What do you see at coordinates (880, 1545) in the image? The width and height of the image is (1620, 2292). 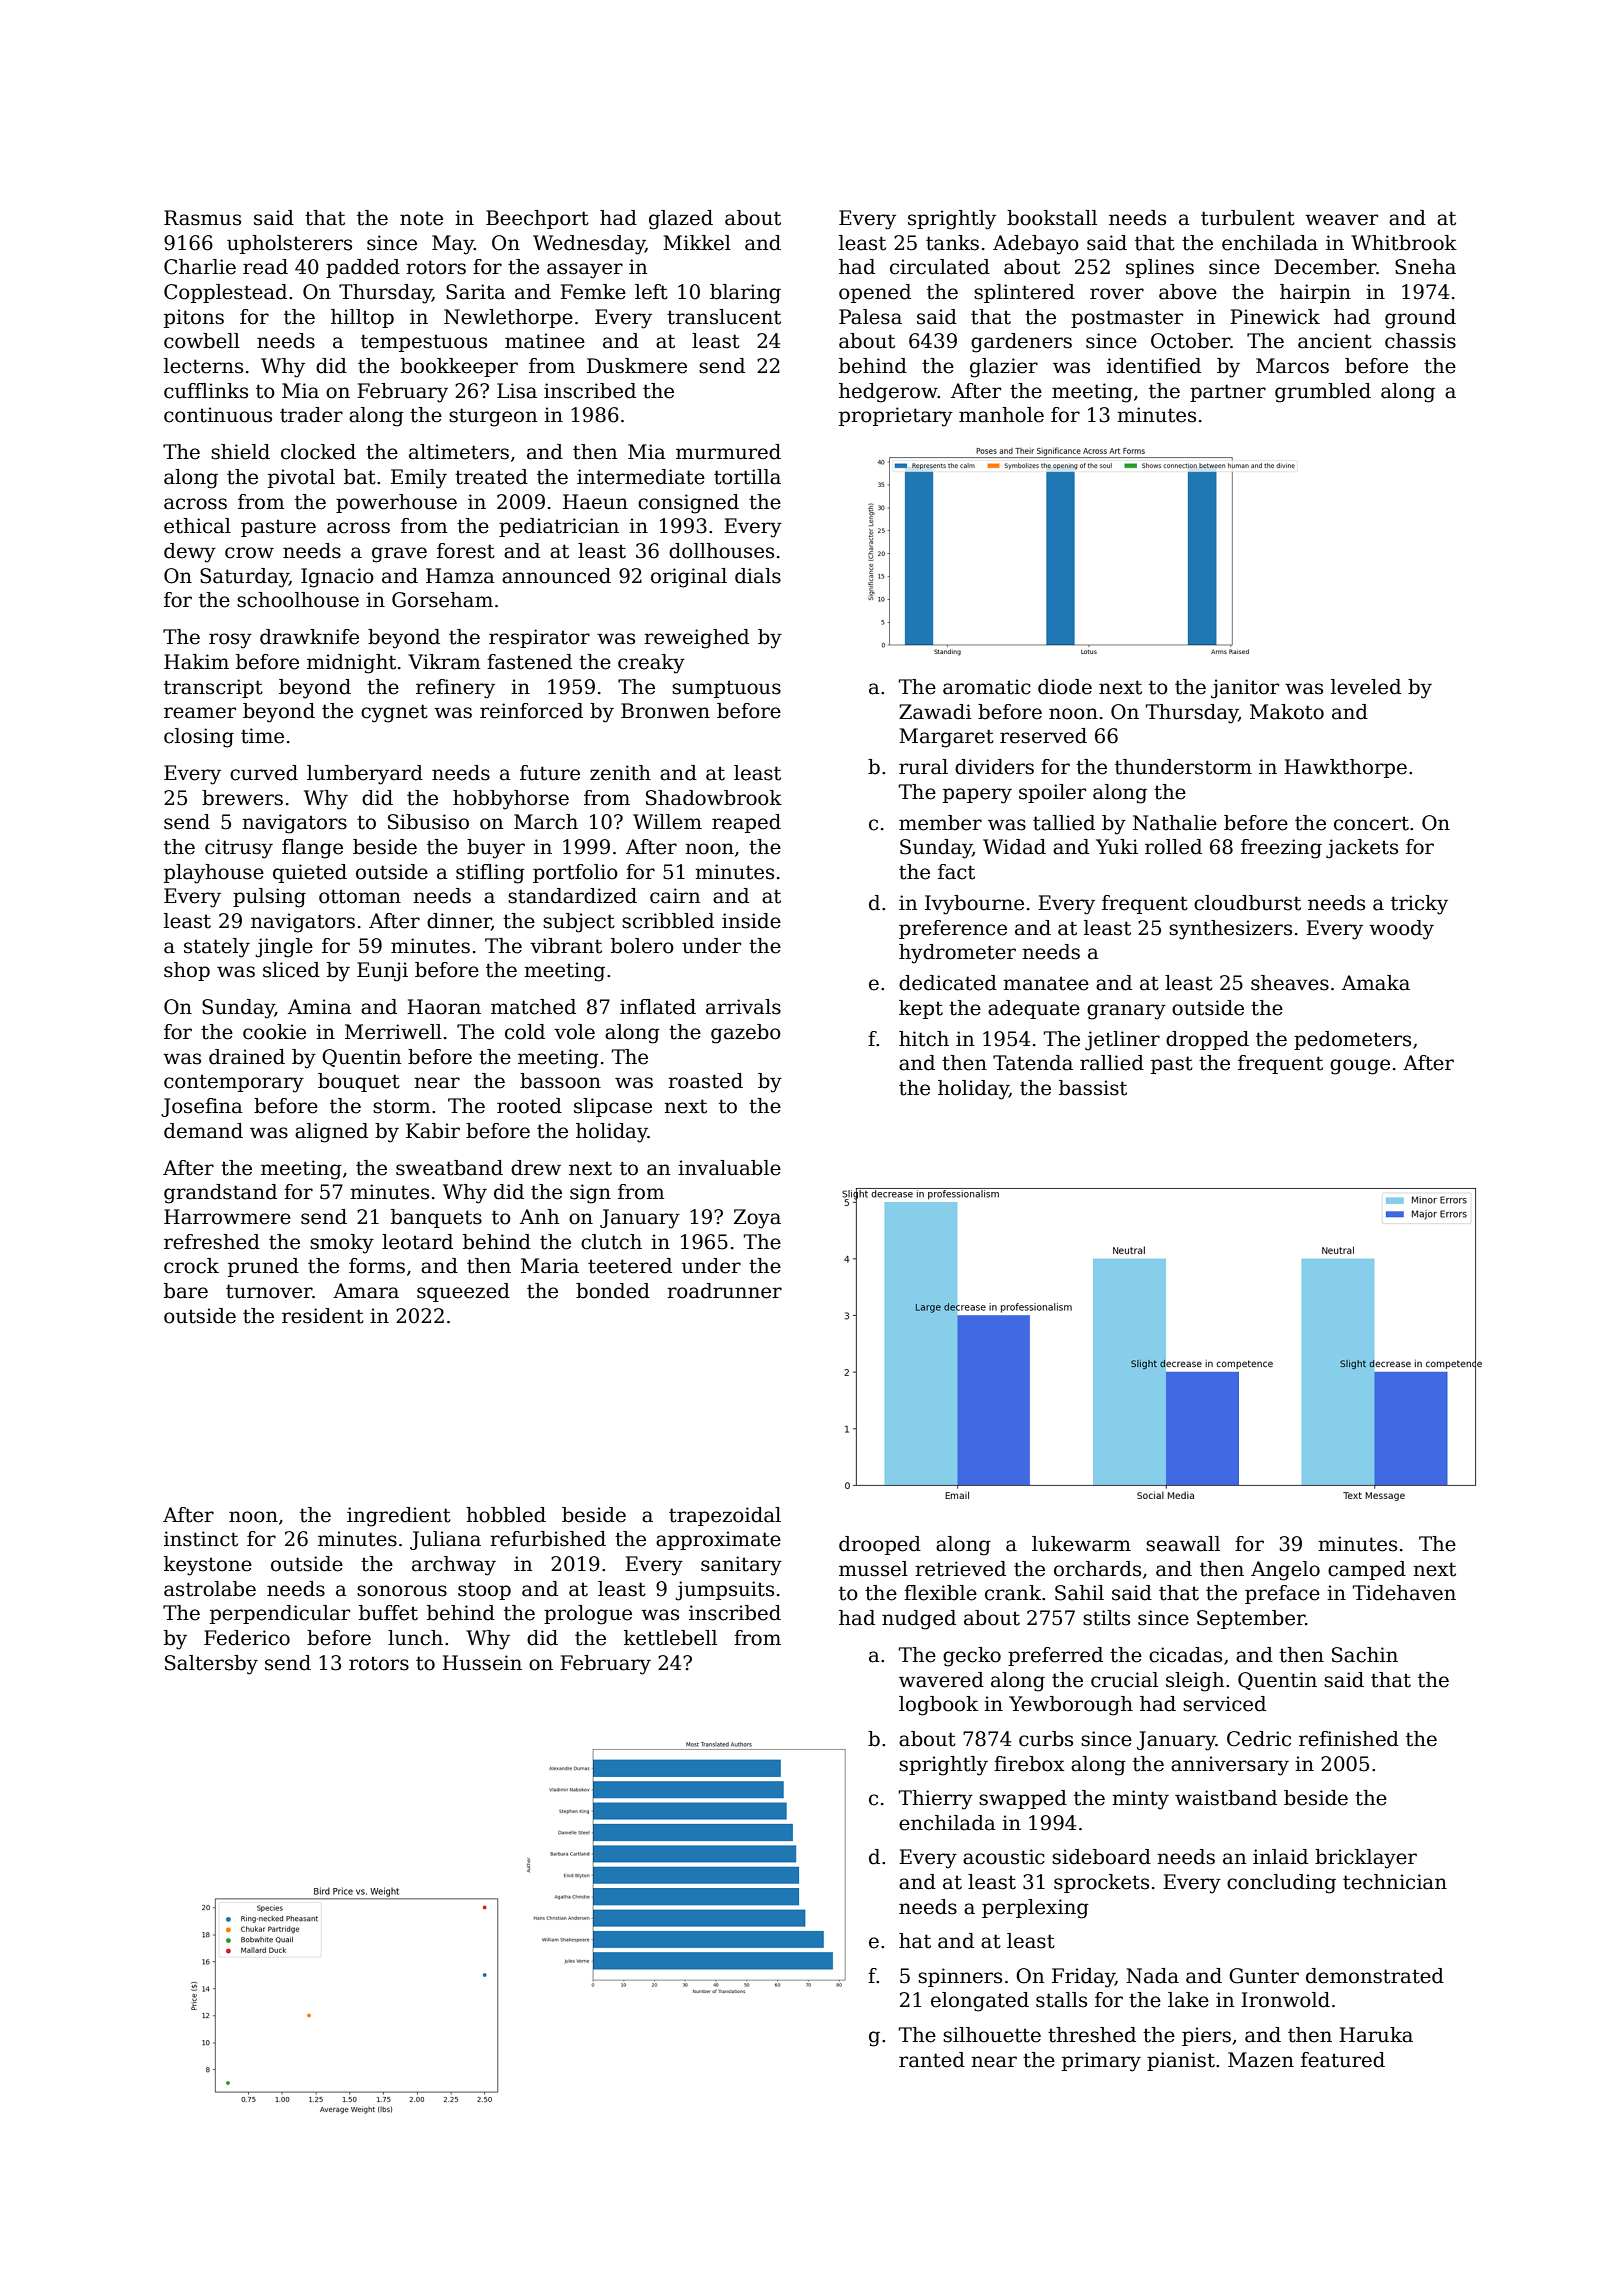 I see `drooped` at bounding box center [880, 1545].
